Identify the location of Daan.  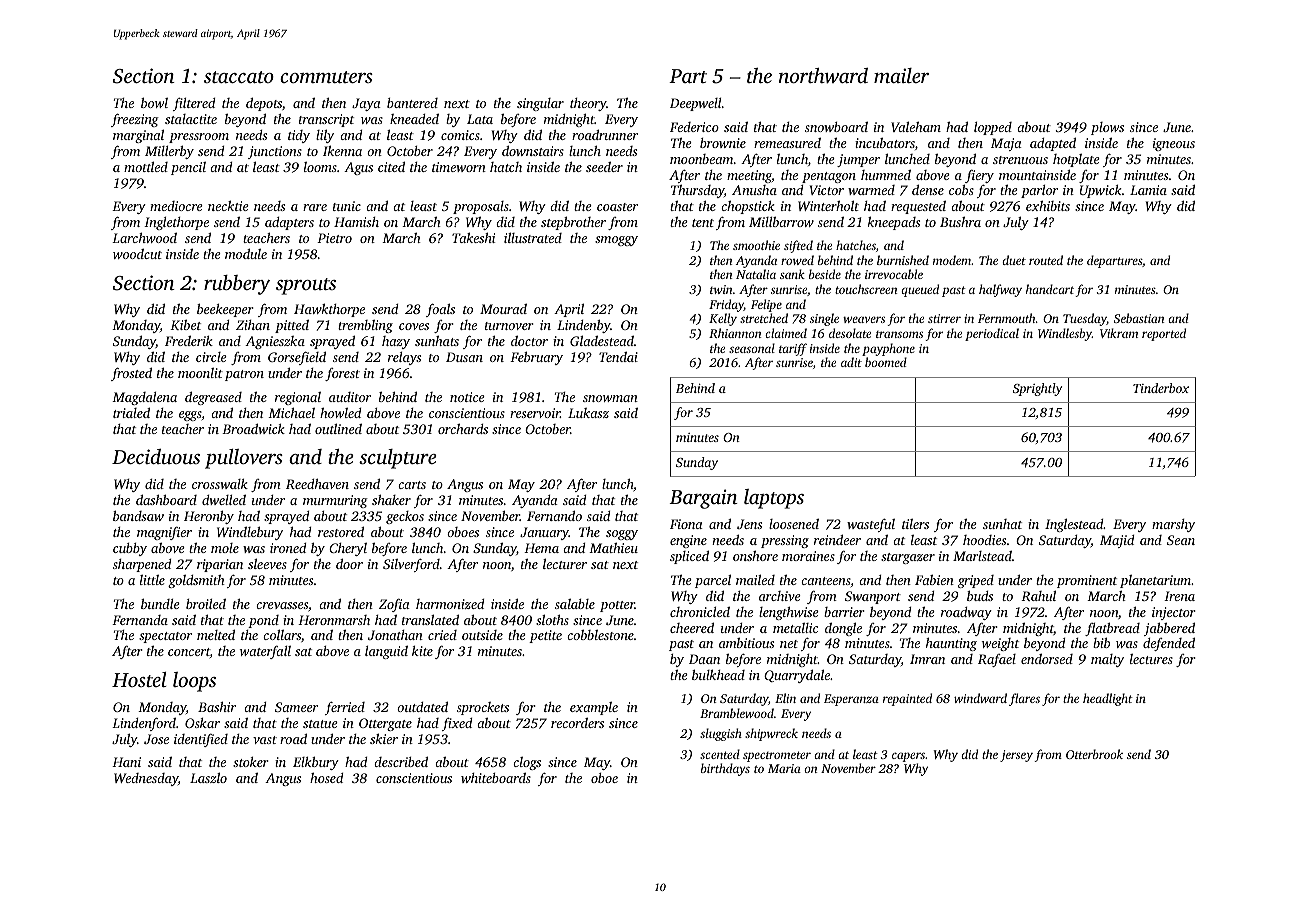
(704, 659).
